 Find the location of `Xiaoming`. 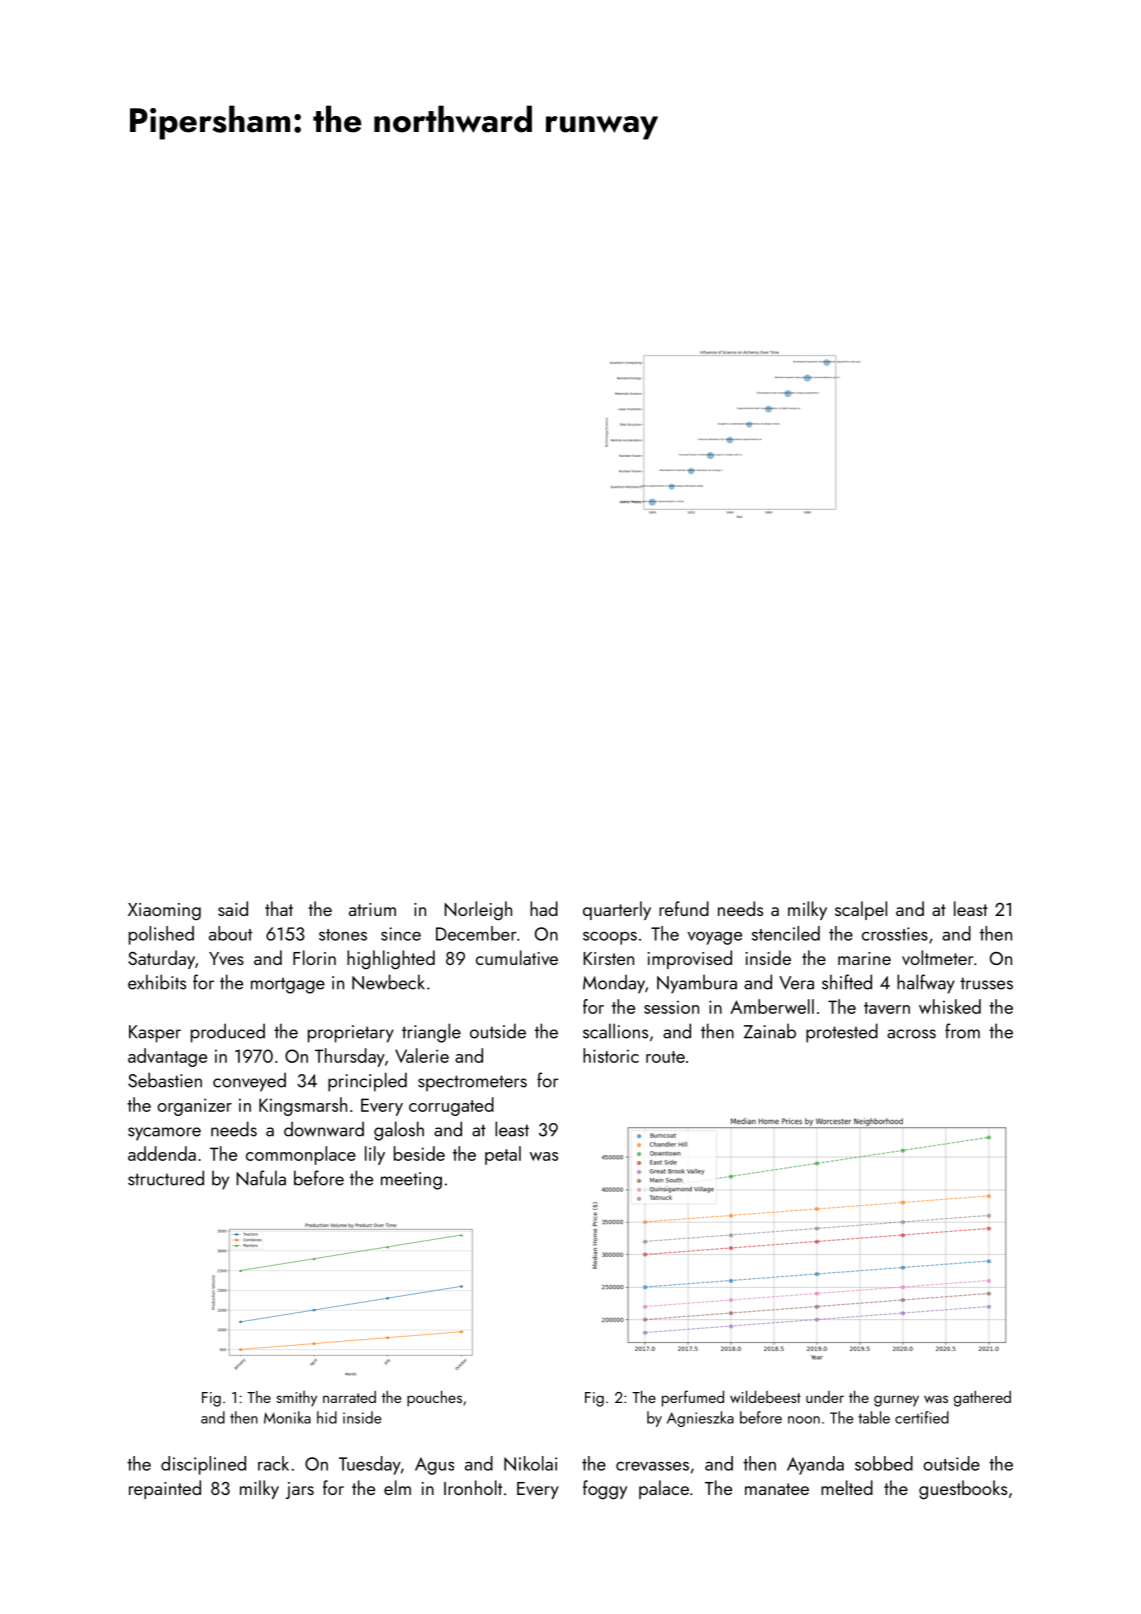

Xiaoming is located at coordinates (164, 912).
